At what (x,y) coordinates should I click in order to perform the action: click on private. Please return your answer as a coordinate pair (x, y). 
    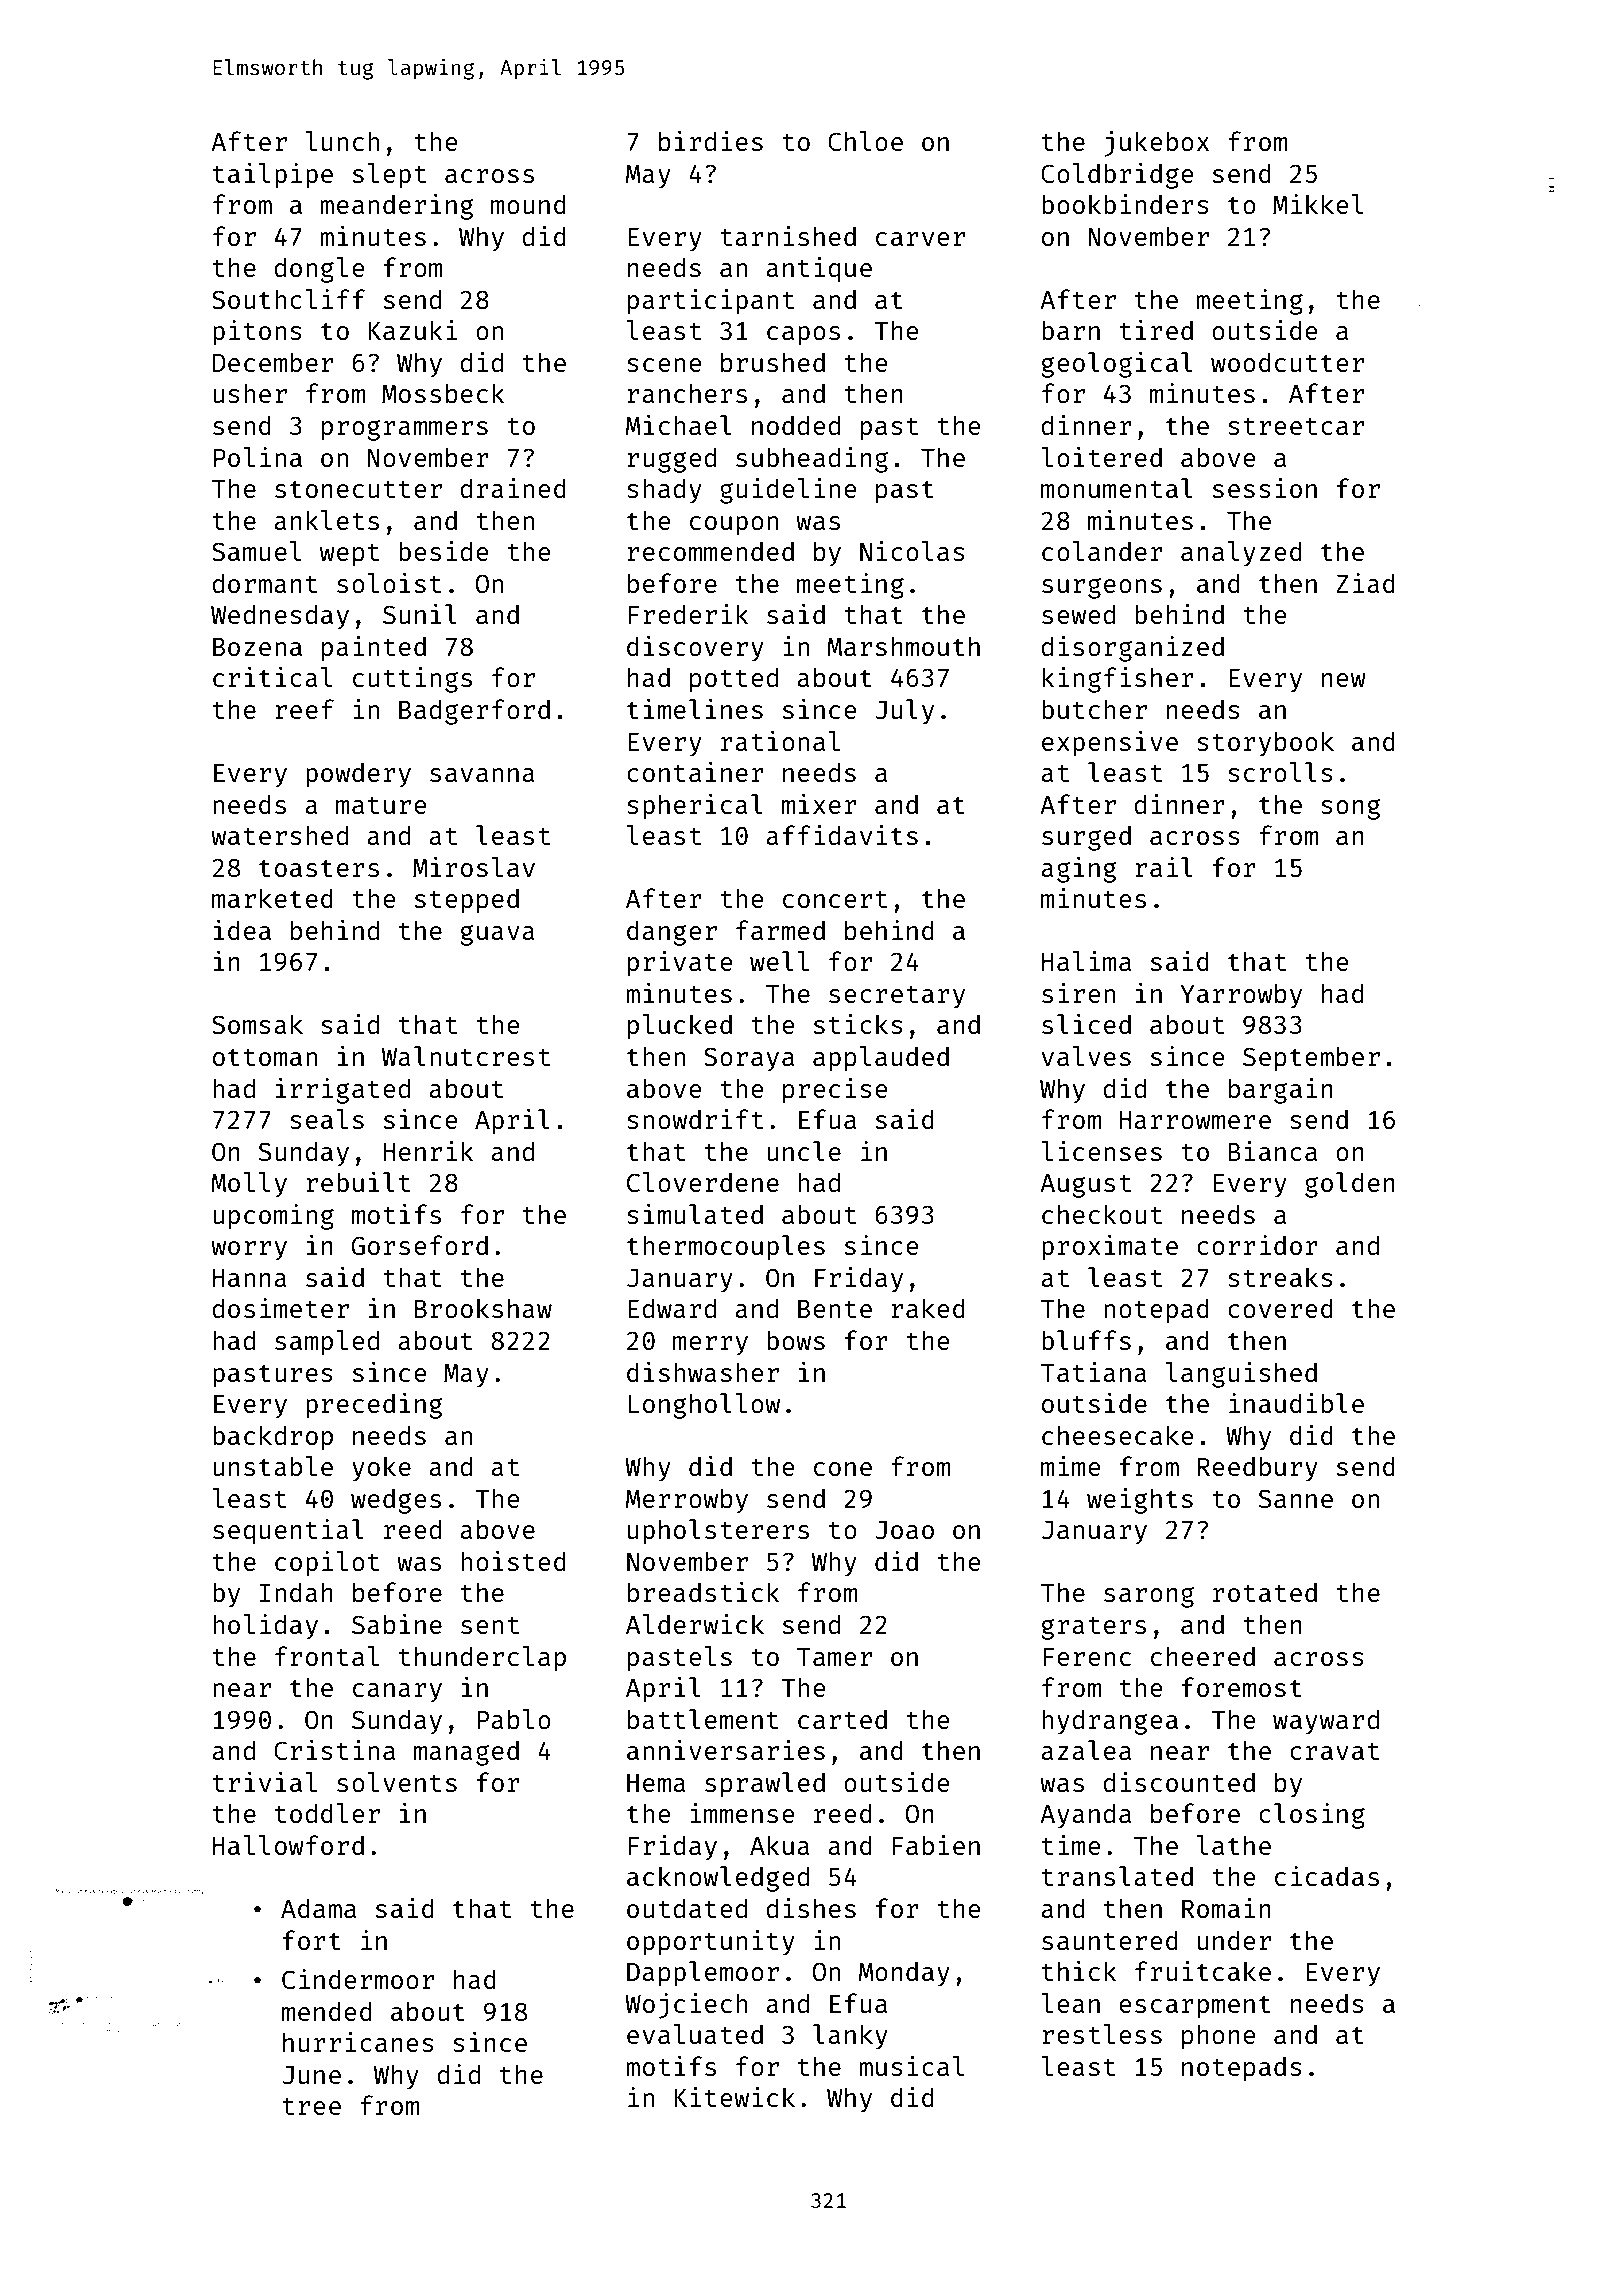
    Looking at the image, I should click on (680, 964).
